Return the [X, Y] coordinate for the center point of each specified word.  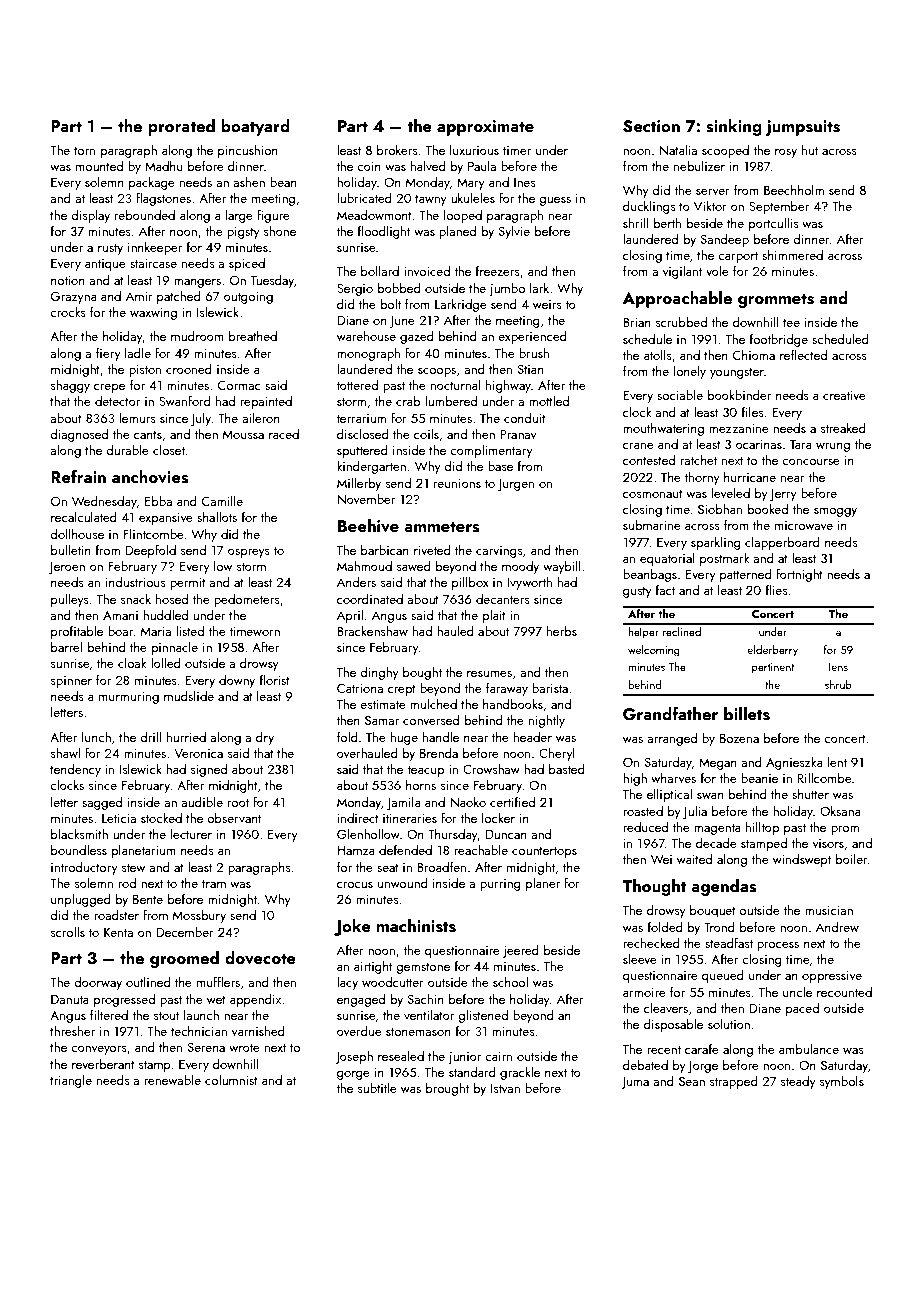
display [90, 216]
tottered [357, 385]
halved [428, 165]
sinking [734, 127]
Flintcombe [153, 534]
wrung [833, 447]
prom [845, 830]
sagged [102, 803]
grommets [776, 300]
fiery [108, 354]
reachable [481, 850]
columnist [231, 1080]
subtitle [377, 1087]
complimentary [491, 451]
